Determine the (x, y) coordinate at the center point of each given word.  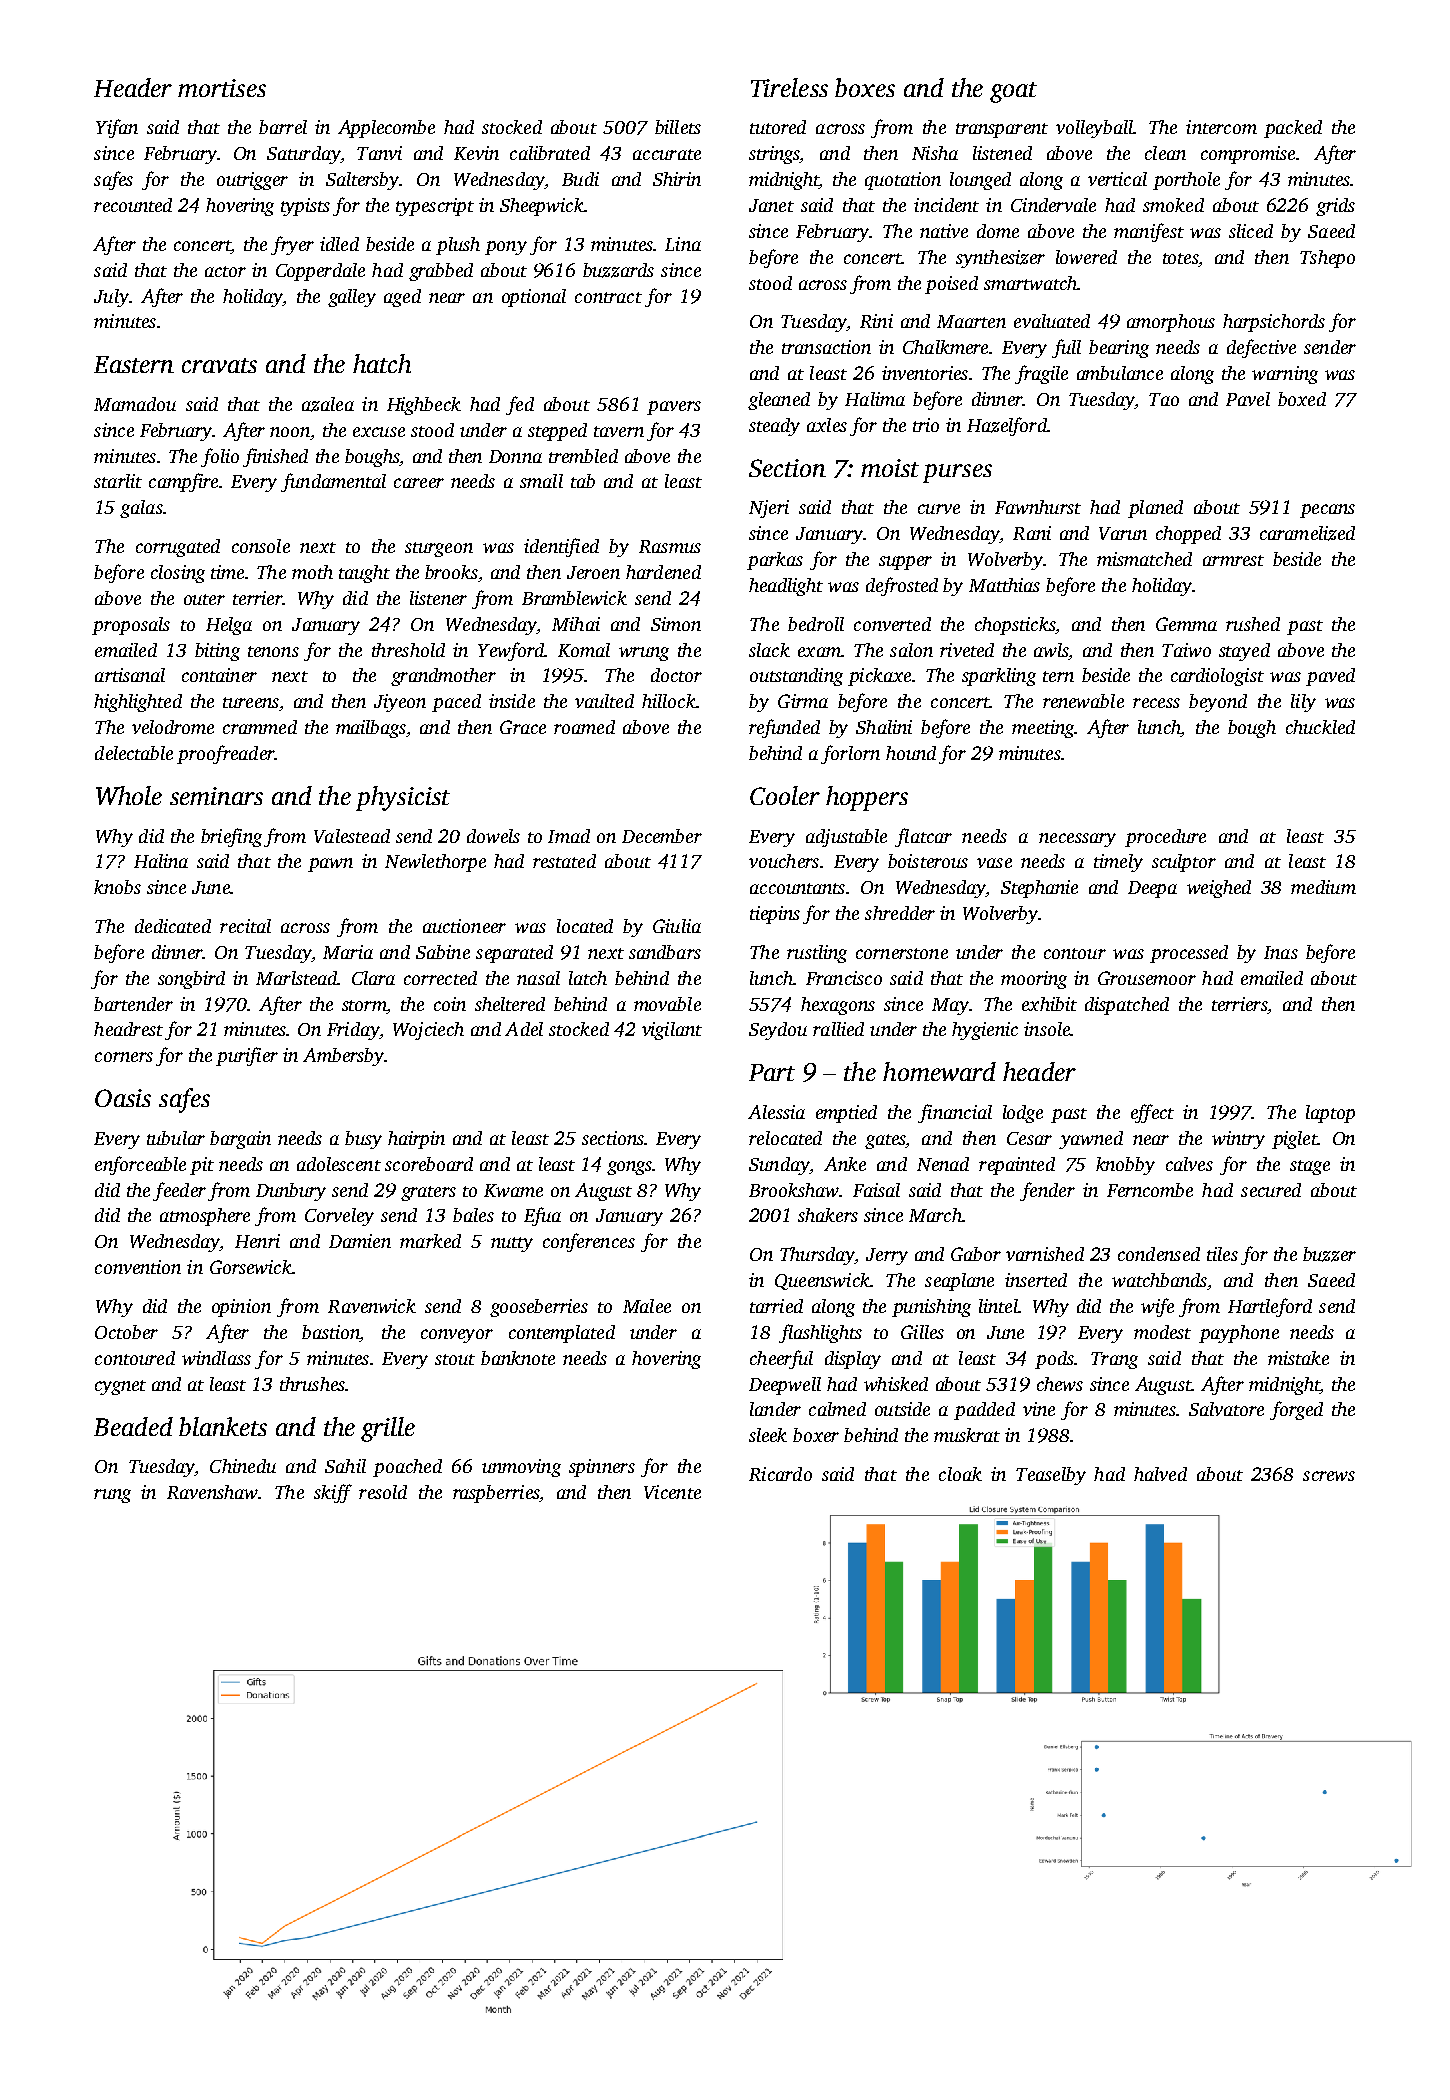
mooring (1034, 980)
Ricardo (780, 1474)
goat (1013, 92)
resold (383, 1492)
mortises (222, 88)
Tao (1164, 399)
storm (364, 1005)
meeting (1043, 729)
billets (678, 127)
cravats (219, 365)
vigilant (672, 1031)
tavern (619, 431)
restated (564, 861)
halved (1160, 1474)
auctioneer (464, 926)
